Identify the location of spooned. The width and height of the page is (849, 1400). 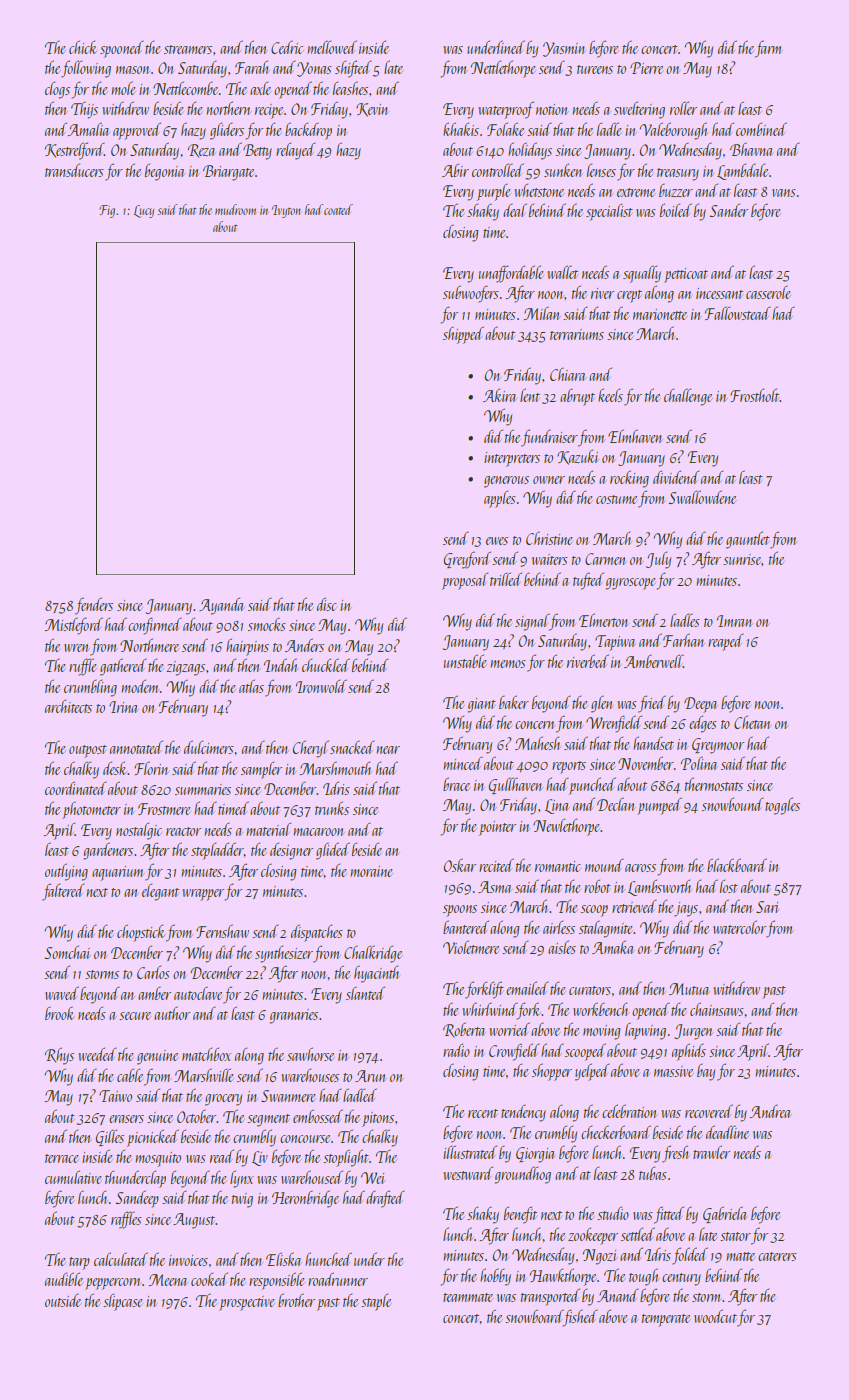
(122, 49).
